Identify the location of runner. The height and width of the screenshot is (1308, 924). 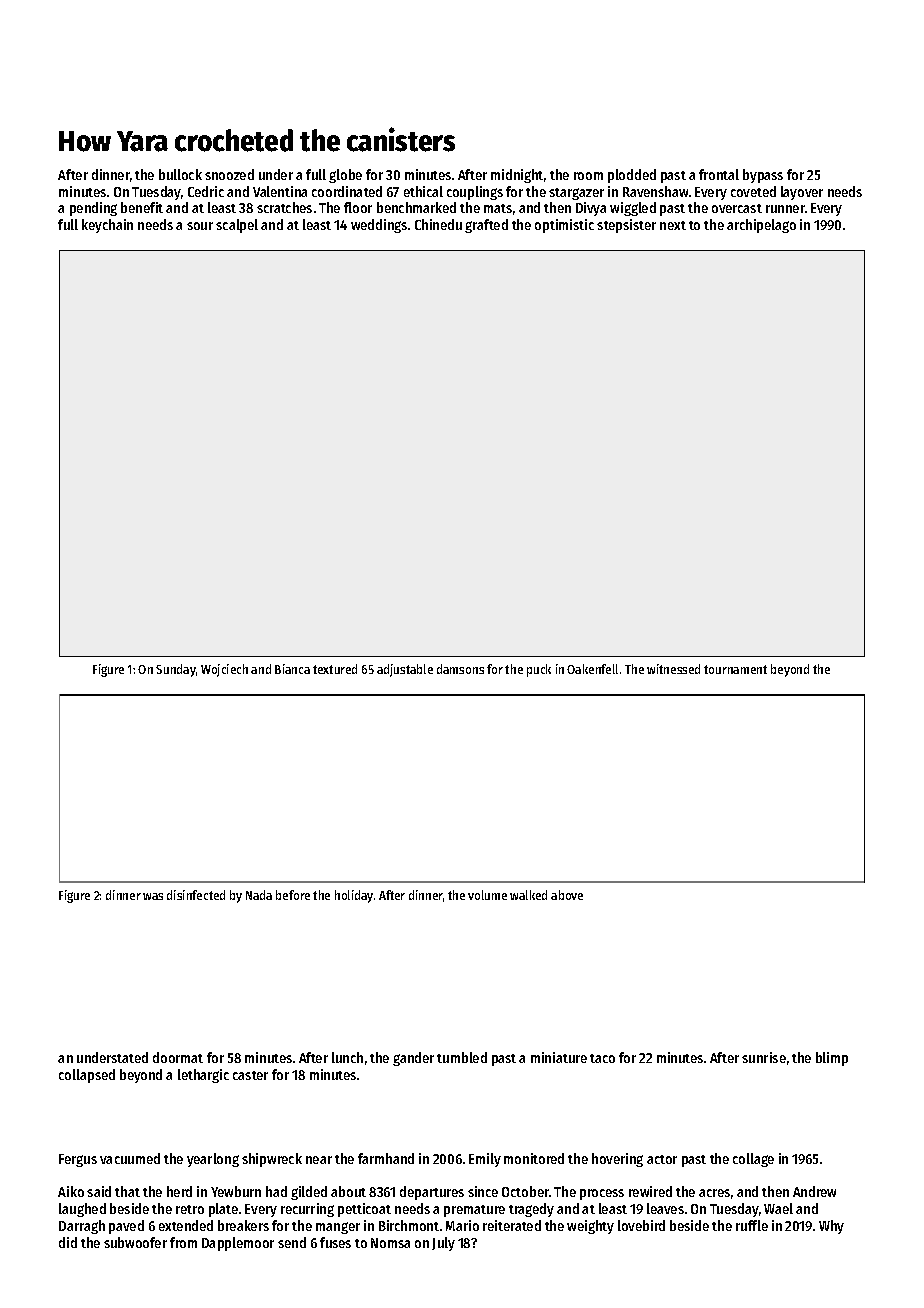
(785, 209).
